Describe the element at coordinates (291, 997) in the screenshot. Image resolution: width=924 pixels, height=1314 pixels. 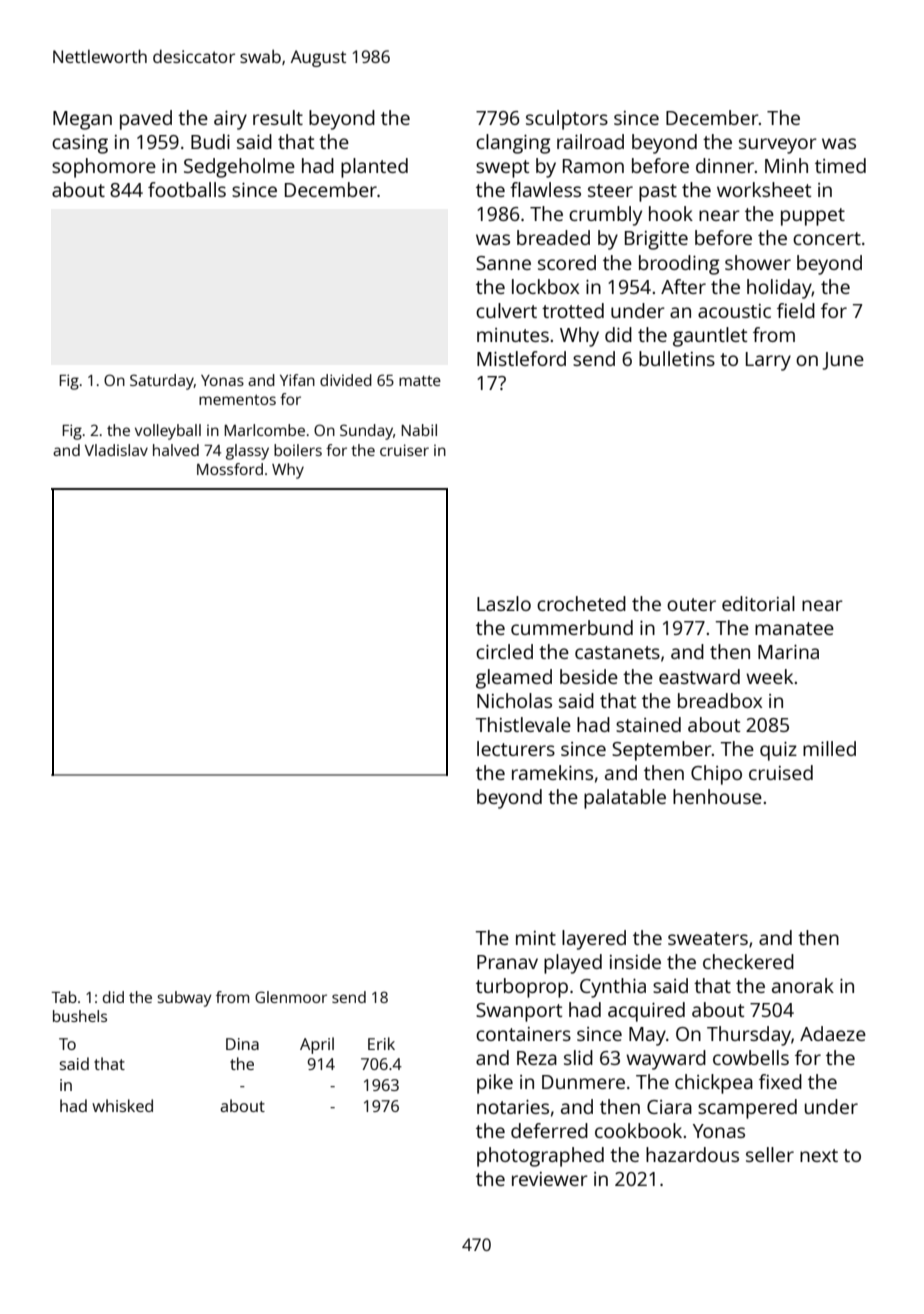
I see `Glenmoor` at that location.
